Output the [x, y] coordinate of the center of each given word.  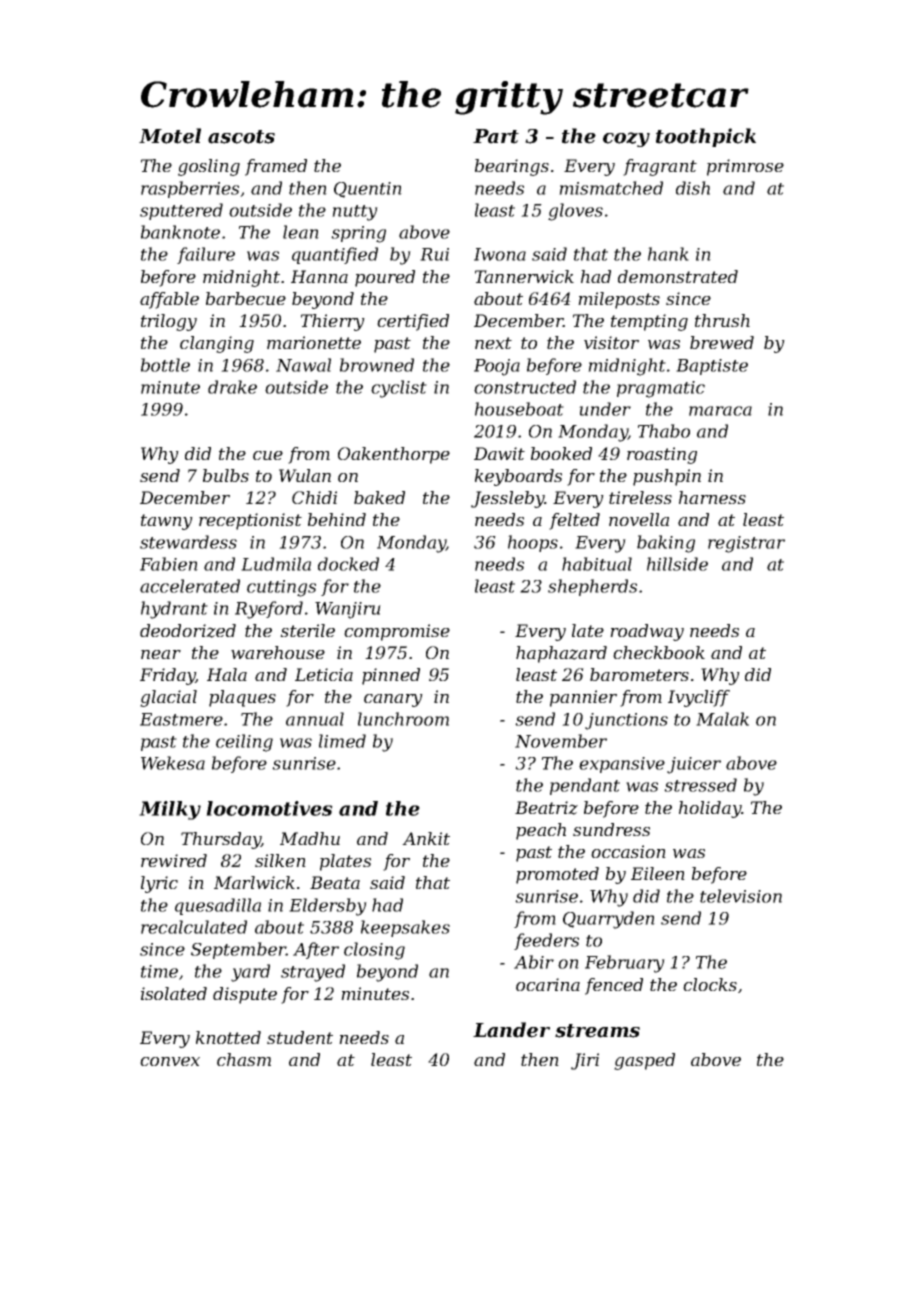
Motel [170, 136]
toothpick [706, 137]
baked [379, 497]
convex [170, 1061]
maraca [720, 411]
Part [496, 136]
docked [348, 564]
